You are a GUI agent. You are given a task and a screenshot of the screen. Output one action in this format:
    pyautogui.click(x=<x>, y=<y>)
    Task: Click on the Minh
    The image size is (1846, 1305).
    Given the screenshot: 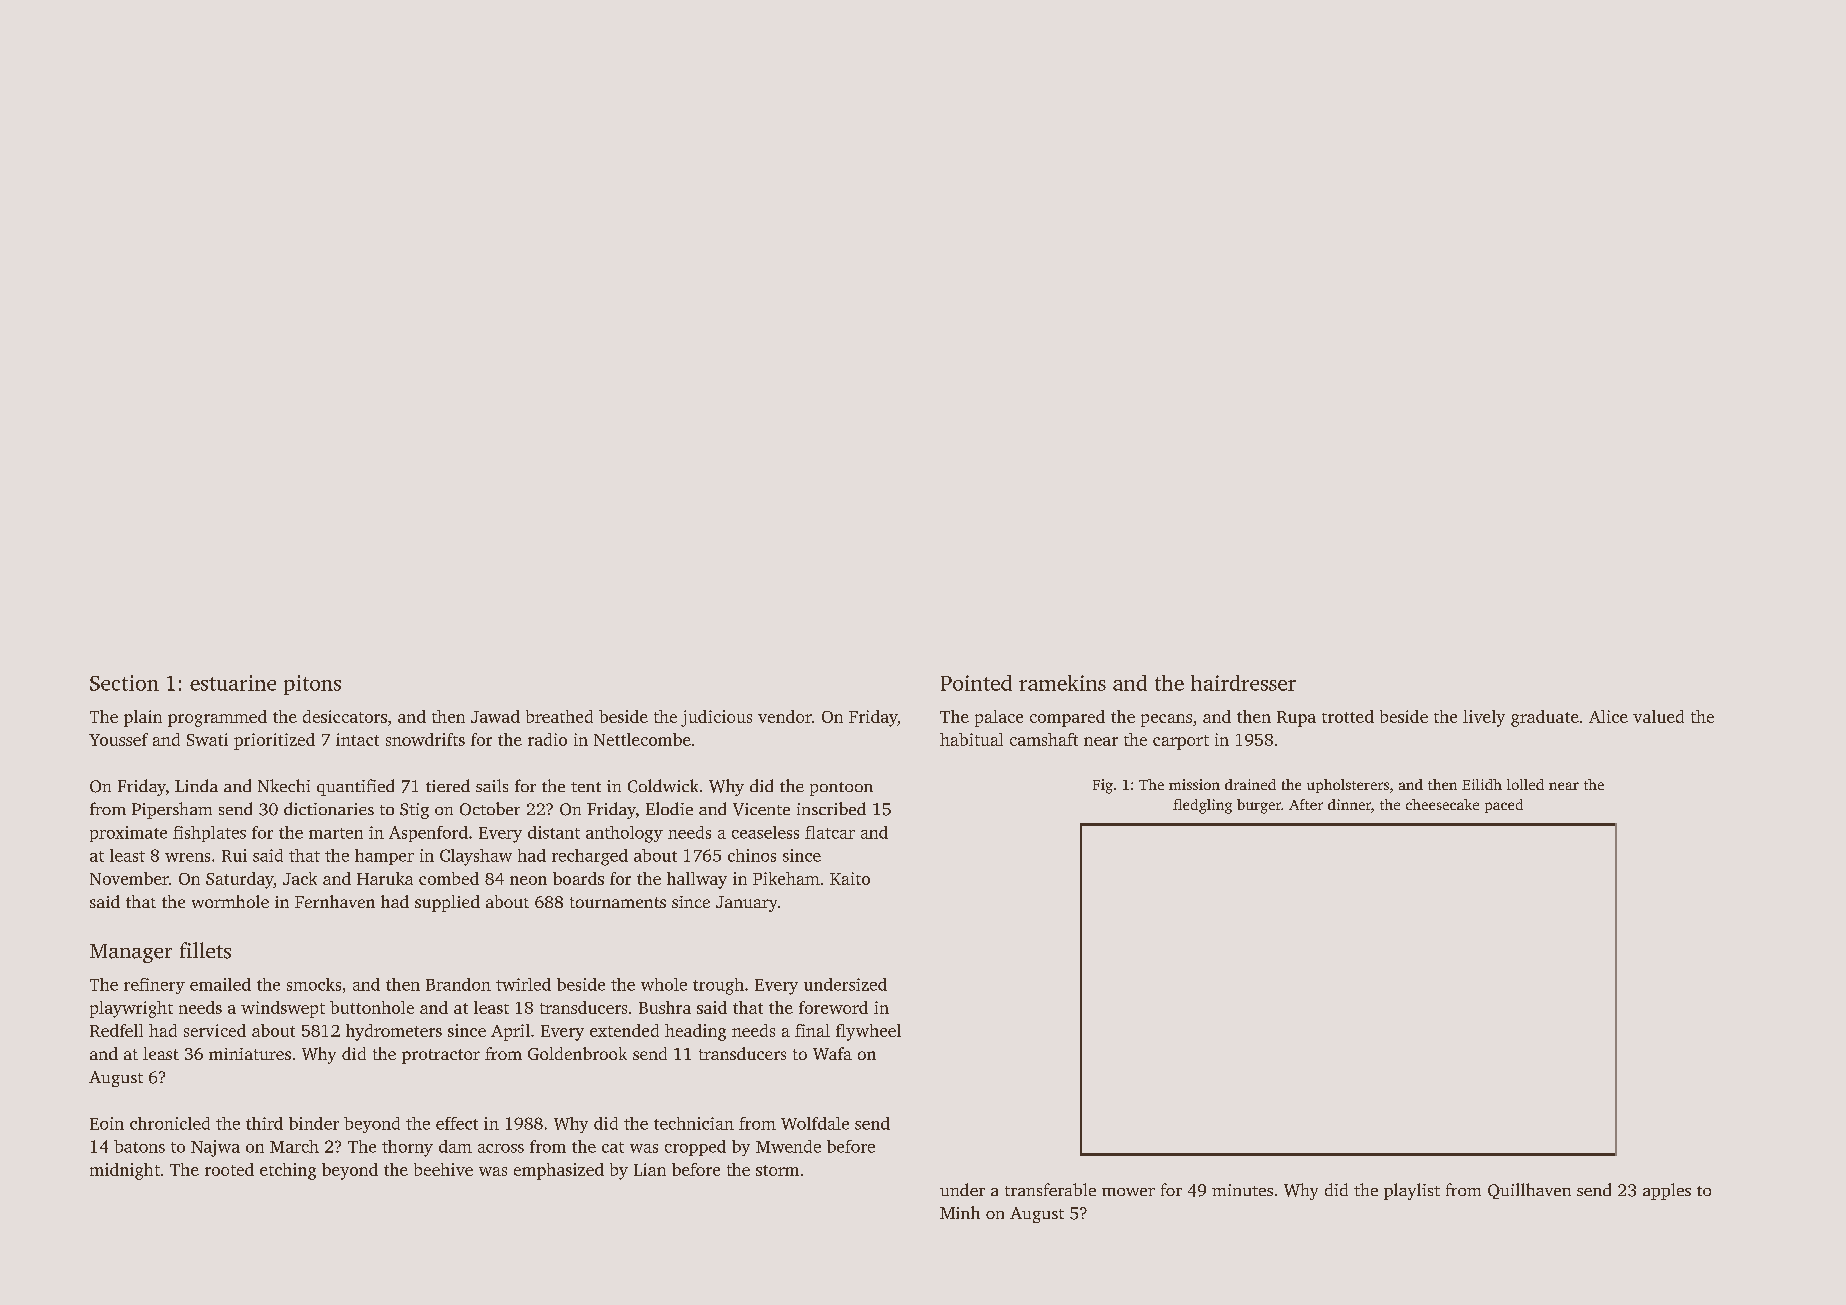 What is the action you would take?
    pyautogui.click(x=960, y=1212)
